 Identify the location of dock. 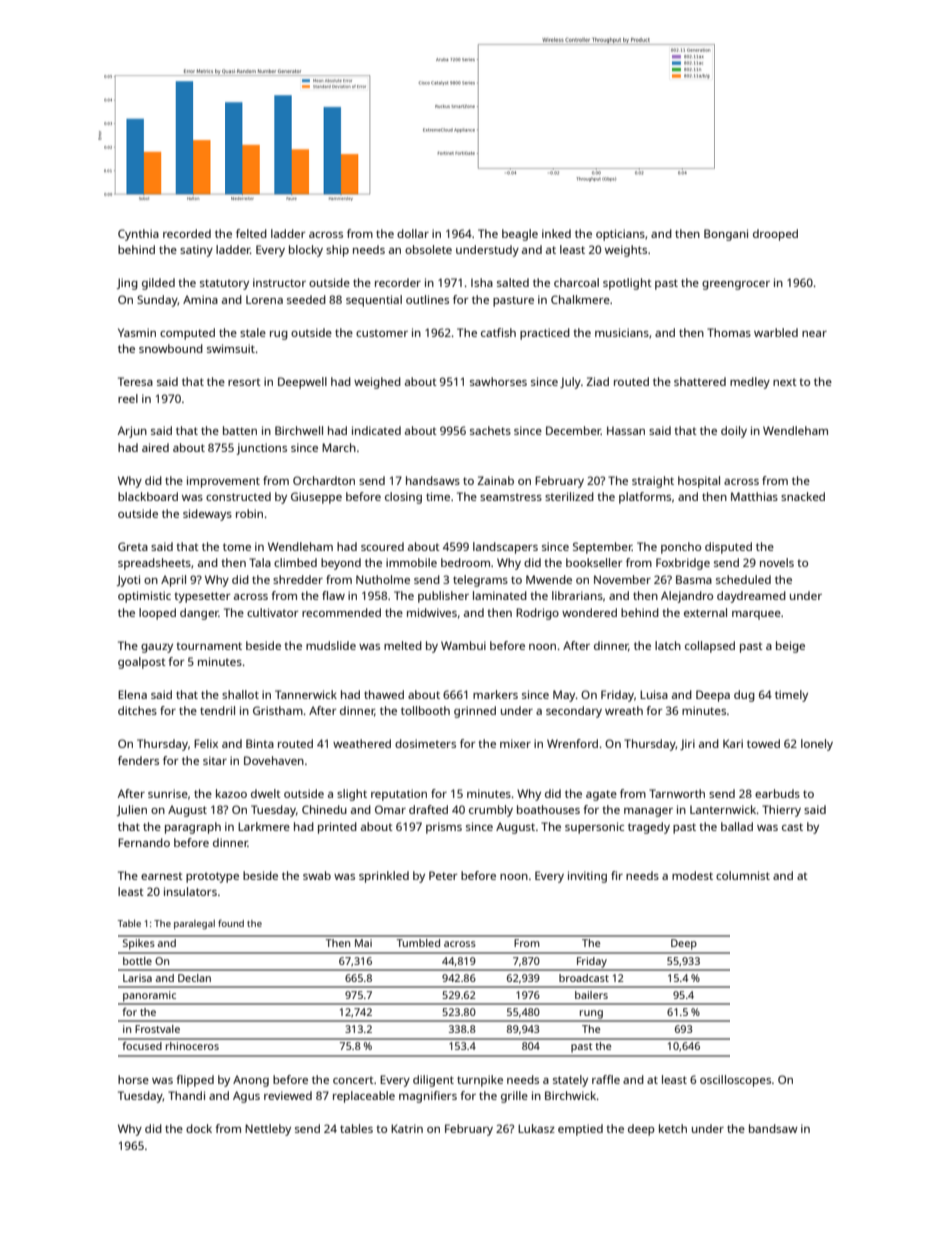
(199, 1128).
